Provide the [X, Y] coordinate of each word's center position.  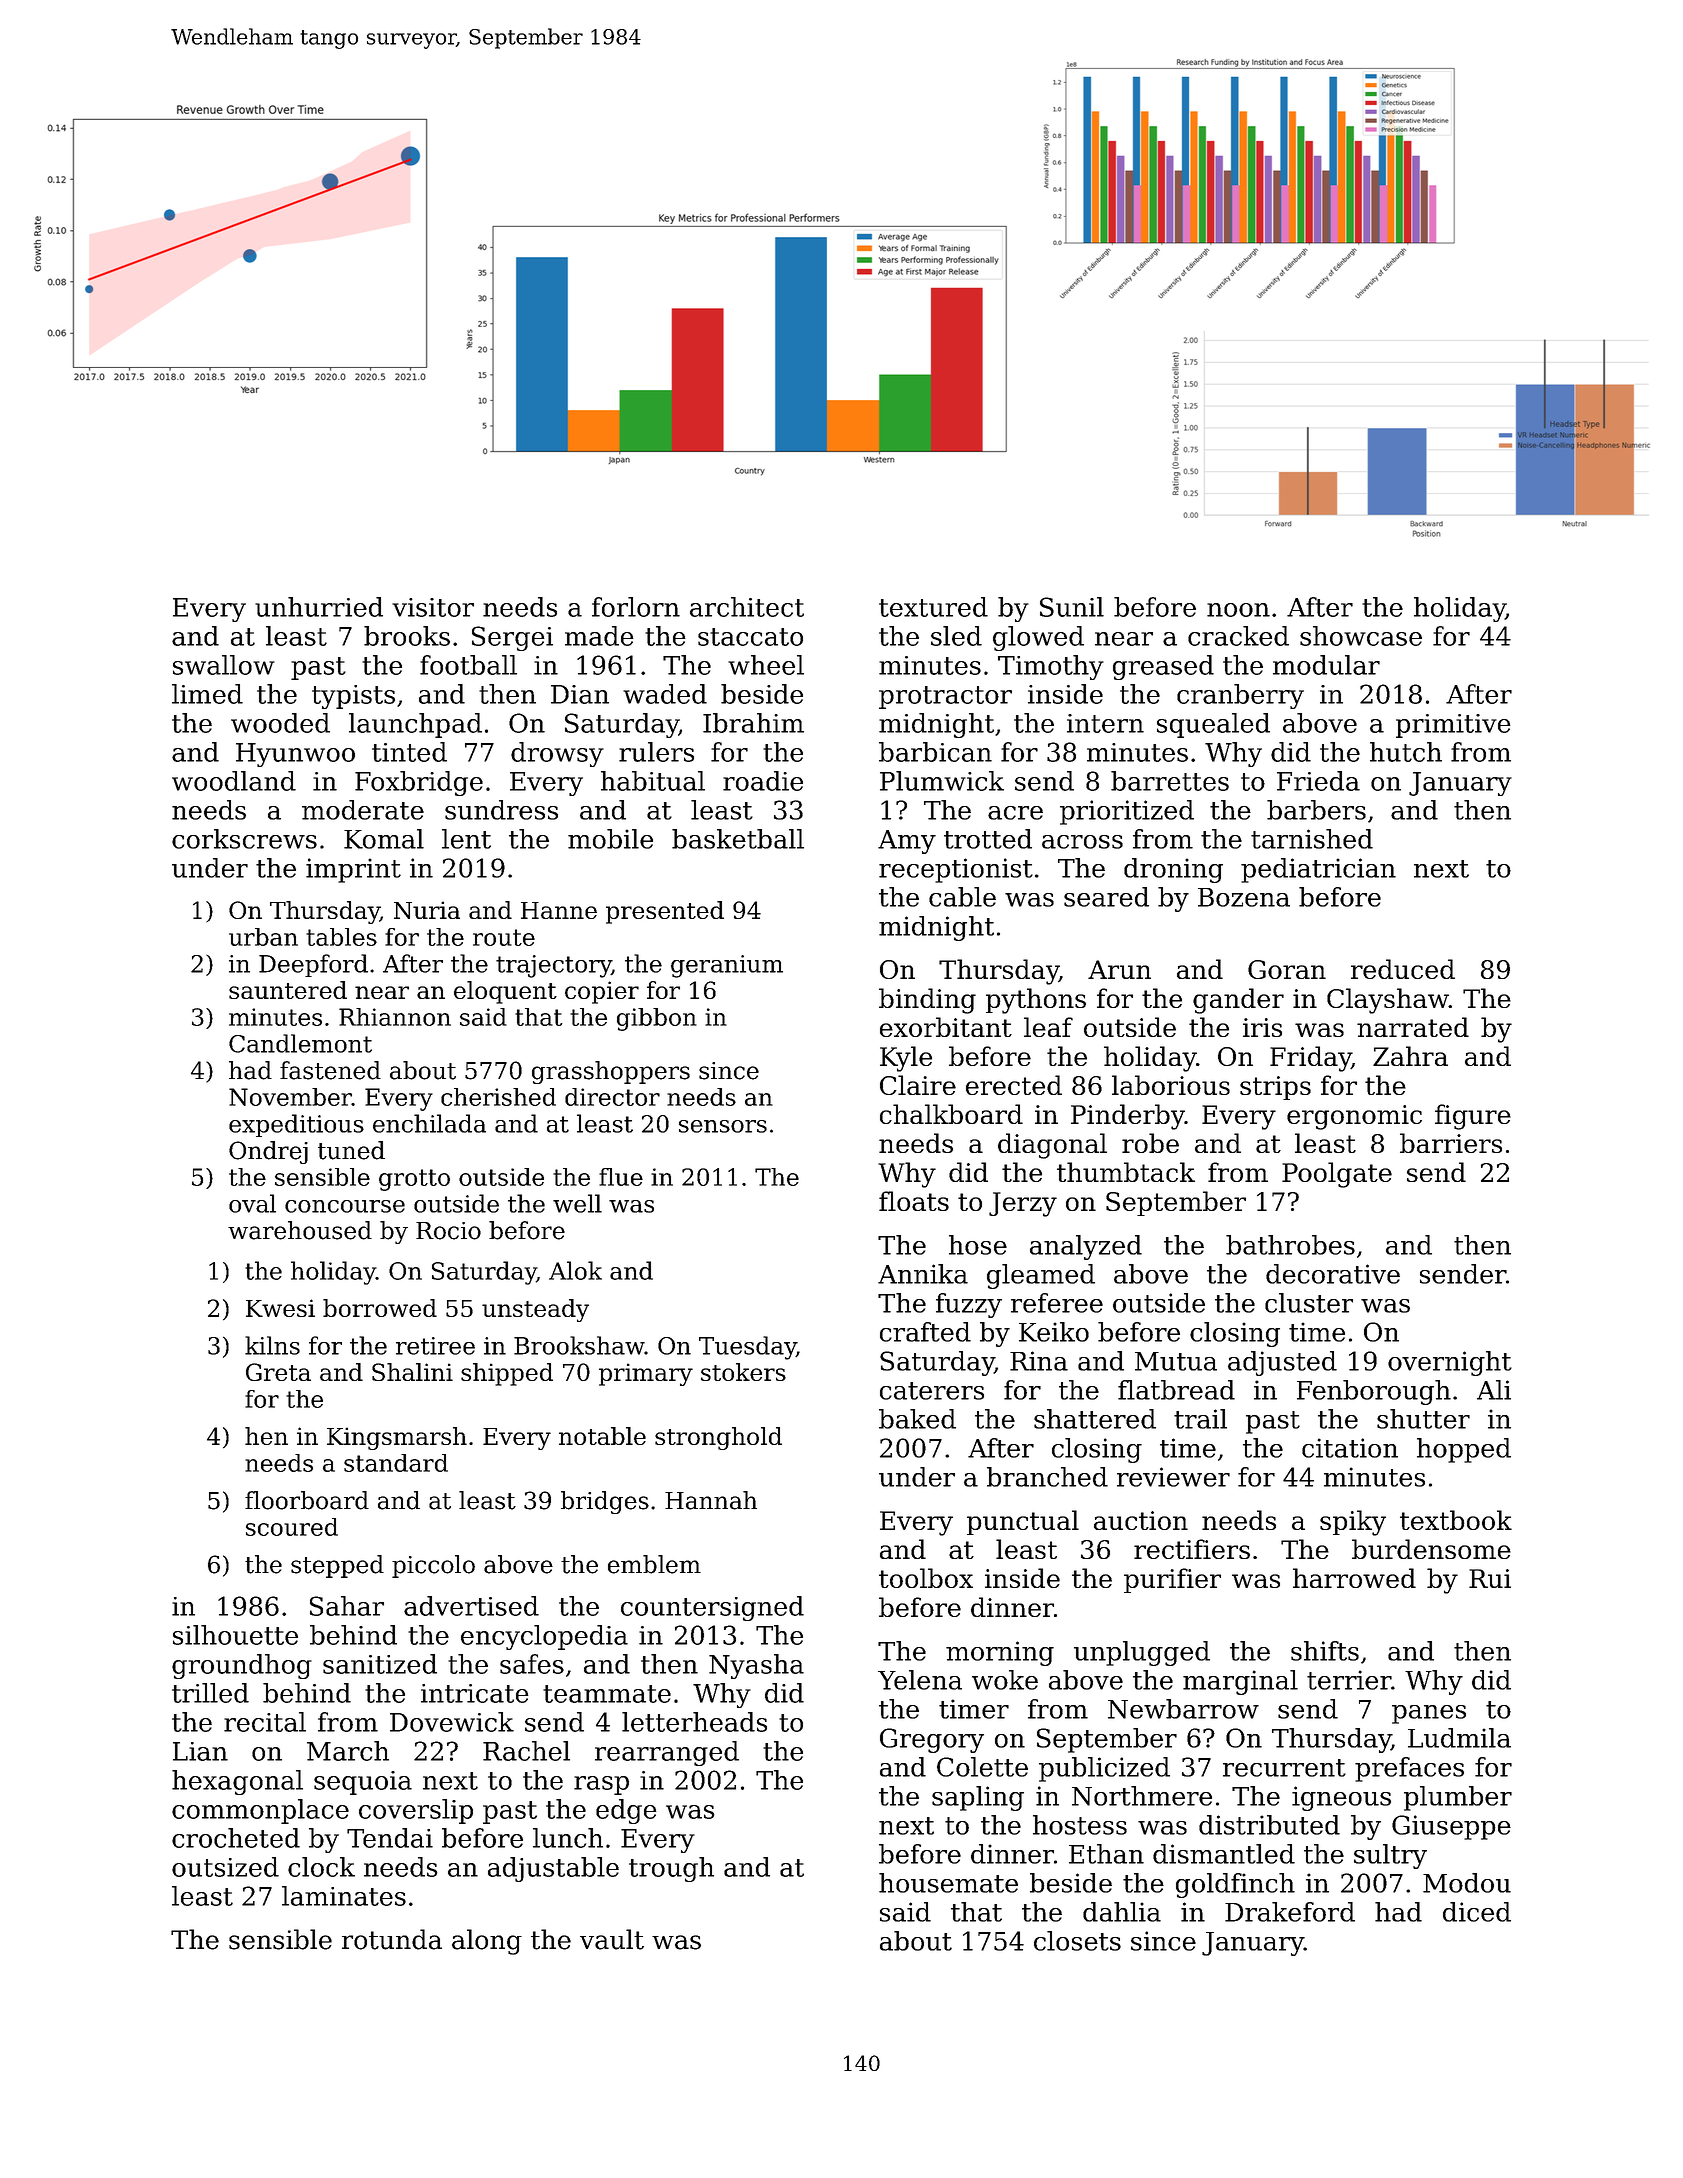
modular [1326, 665]
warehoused [300, 1230]
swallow [224, 665]
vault [612, 1939]
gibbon [657, 1019]
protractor [945, 697]
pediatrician [1318, 870]
